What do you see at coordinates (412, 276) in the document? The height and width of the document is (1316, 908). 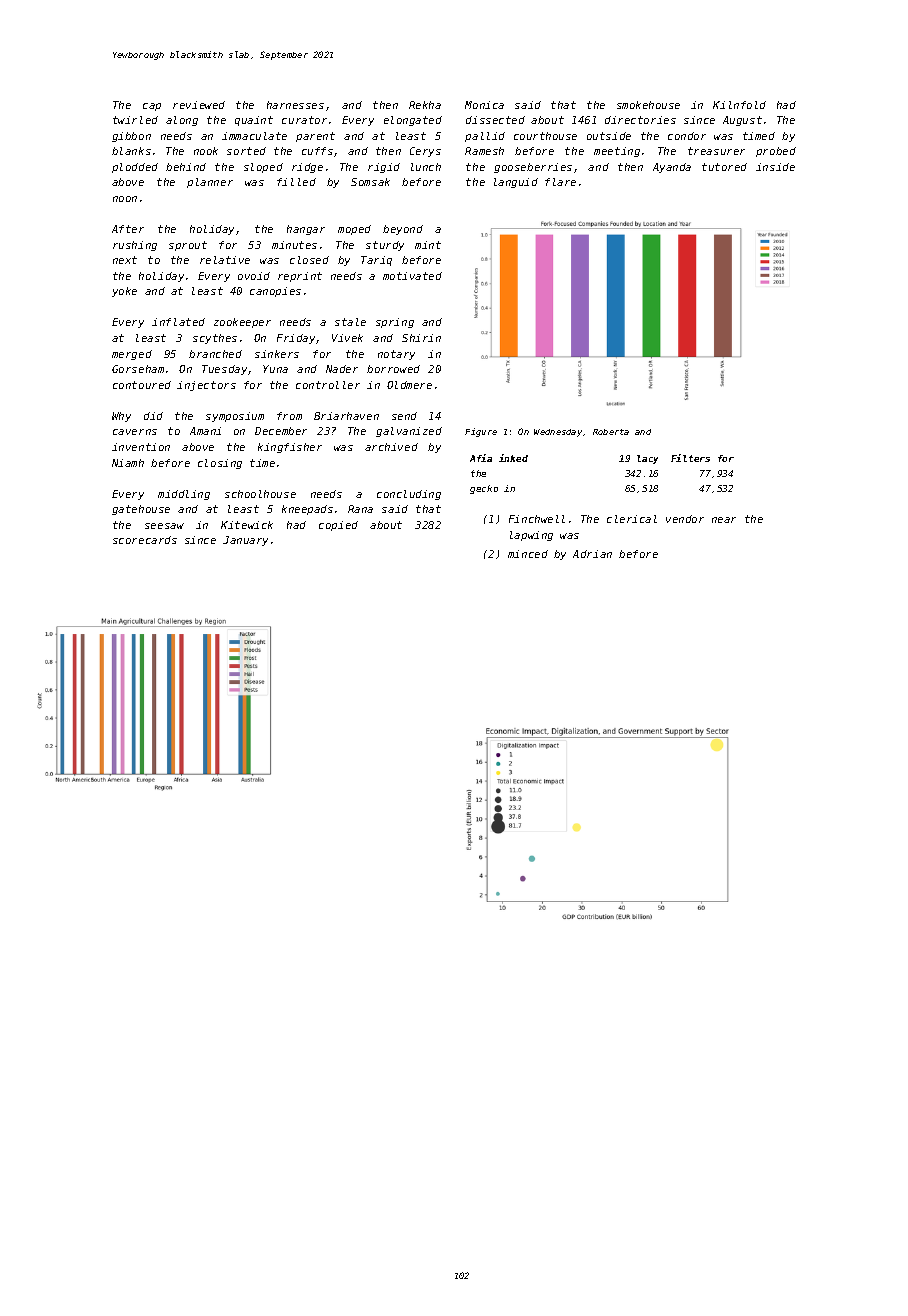 I see `motivated` at bounding box center [412, 276].
